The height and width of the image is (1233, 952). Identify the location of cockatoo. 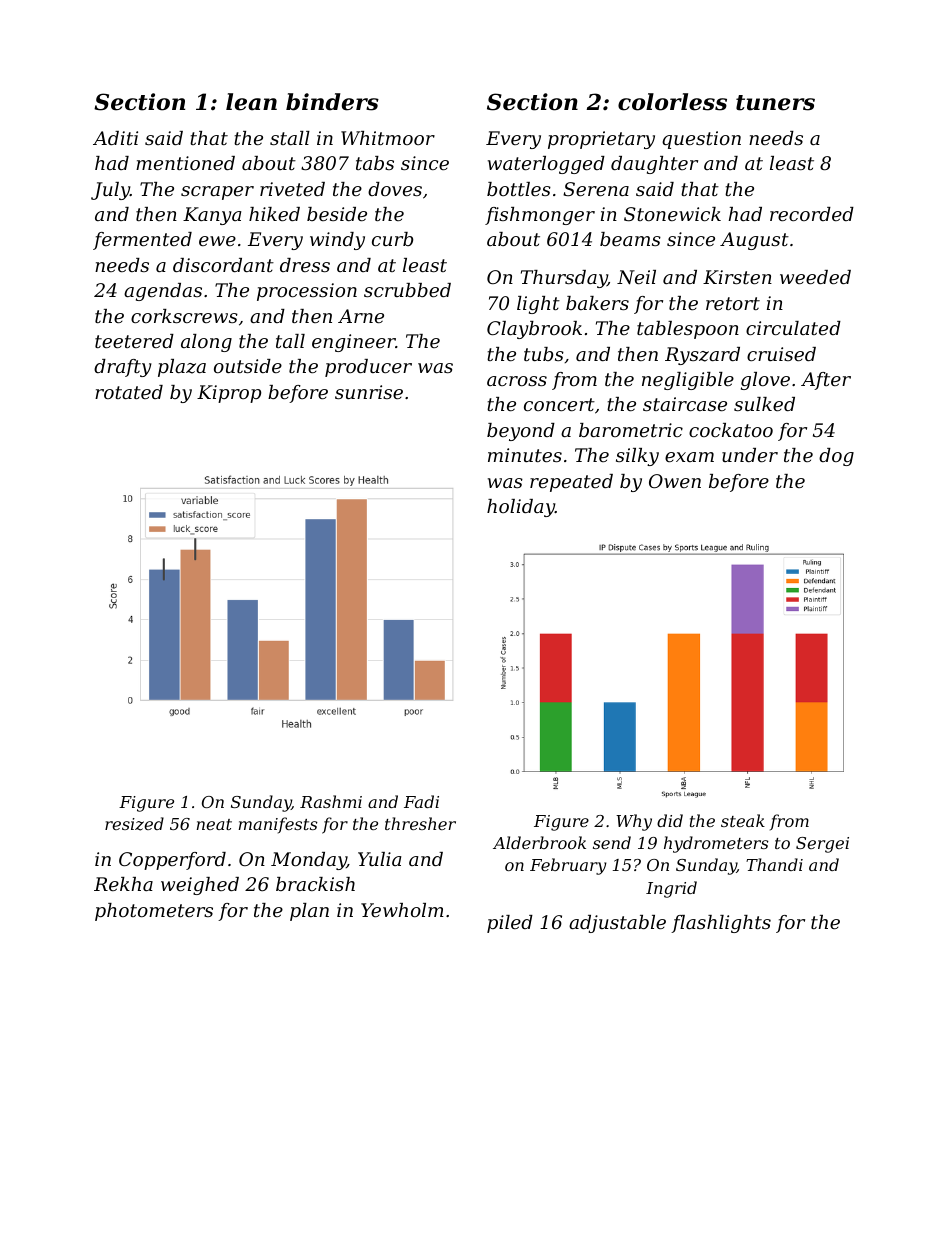
(731, 430).
